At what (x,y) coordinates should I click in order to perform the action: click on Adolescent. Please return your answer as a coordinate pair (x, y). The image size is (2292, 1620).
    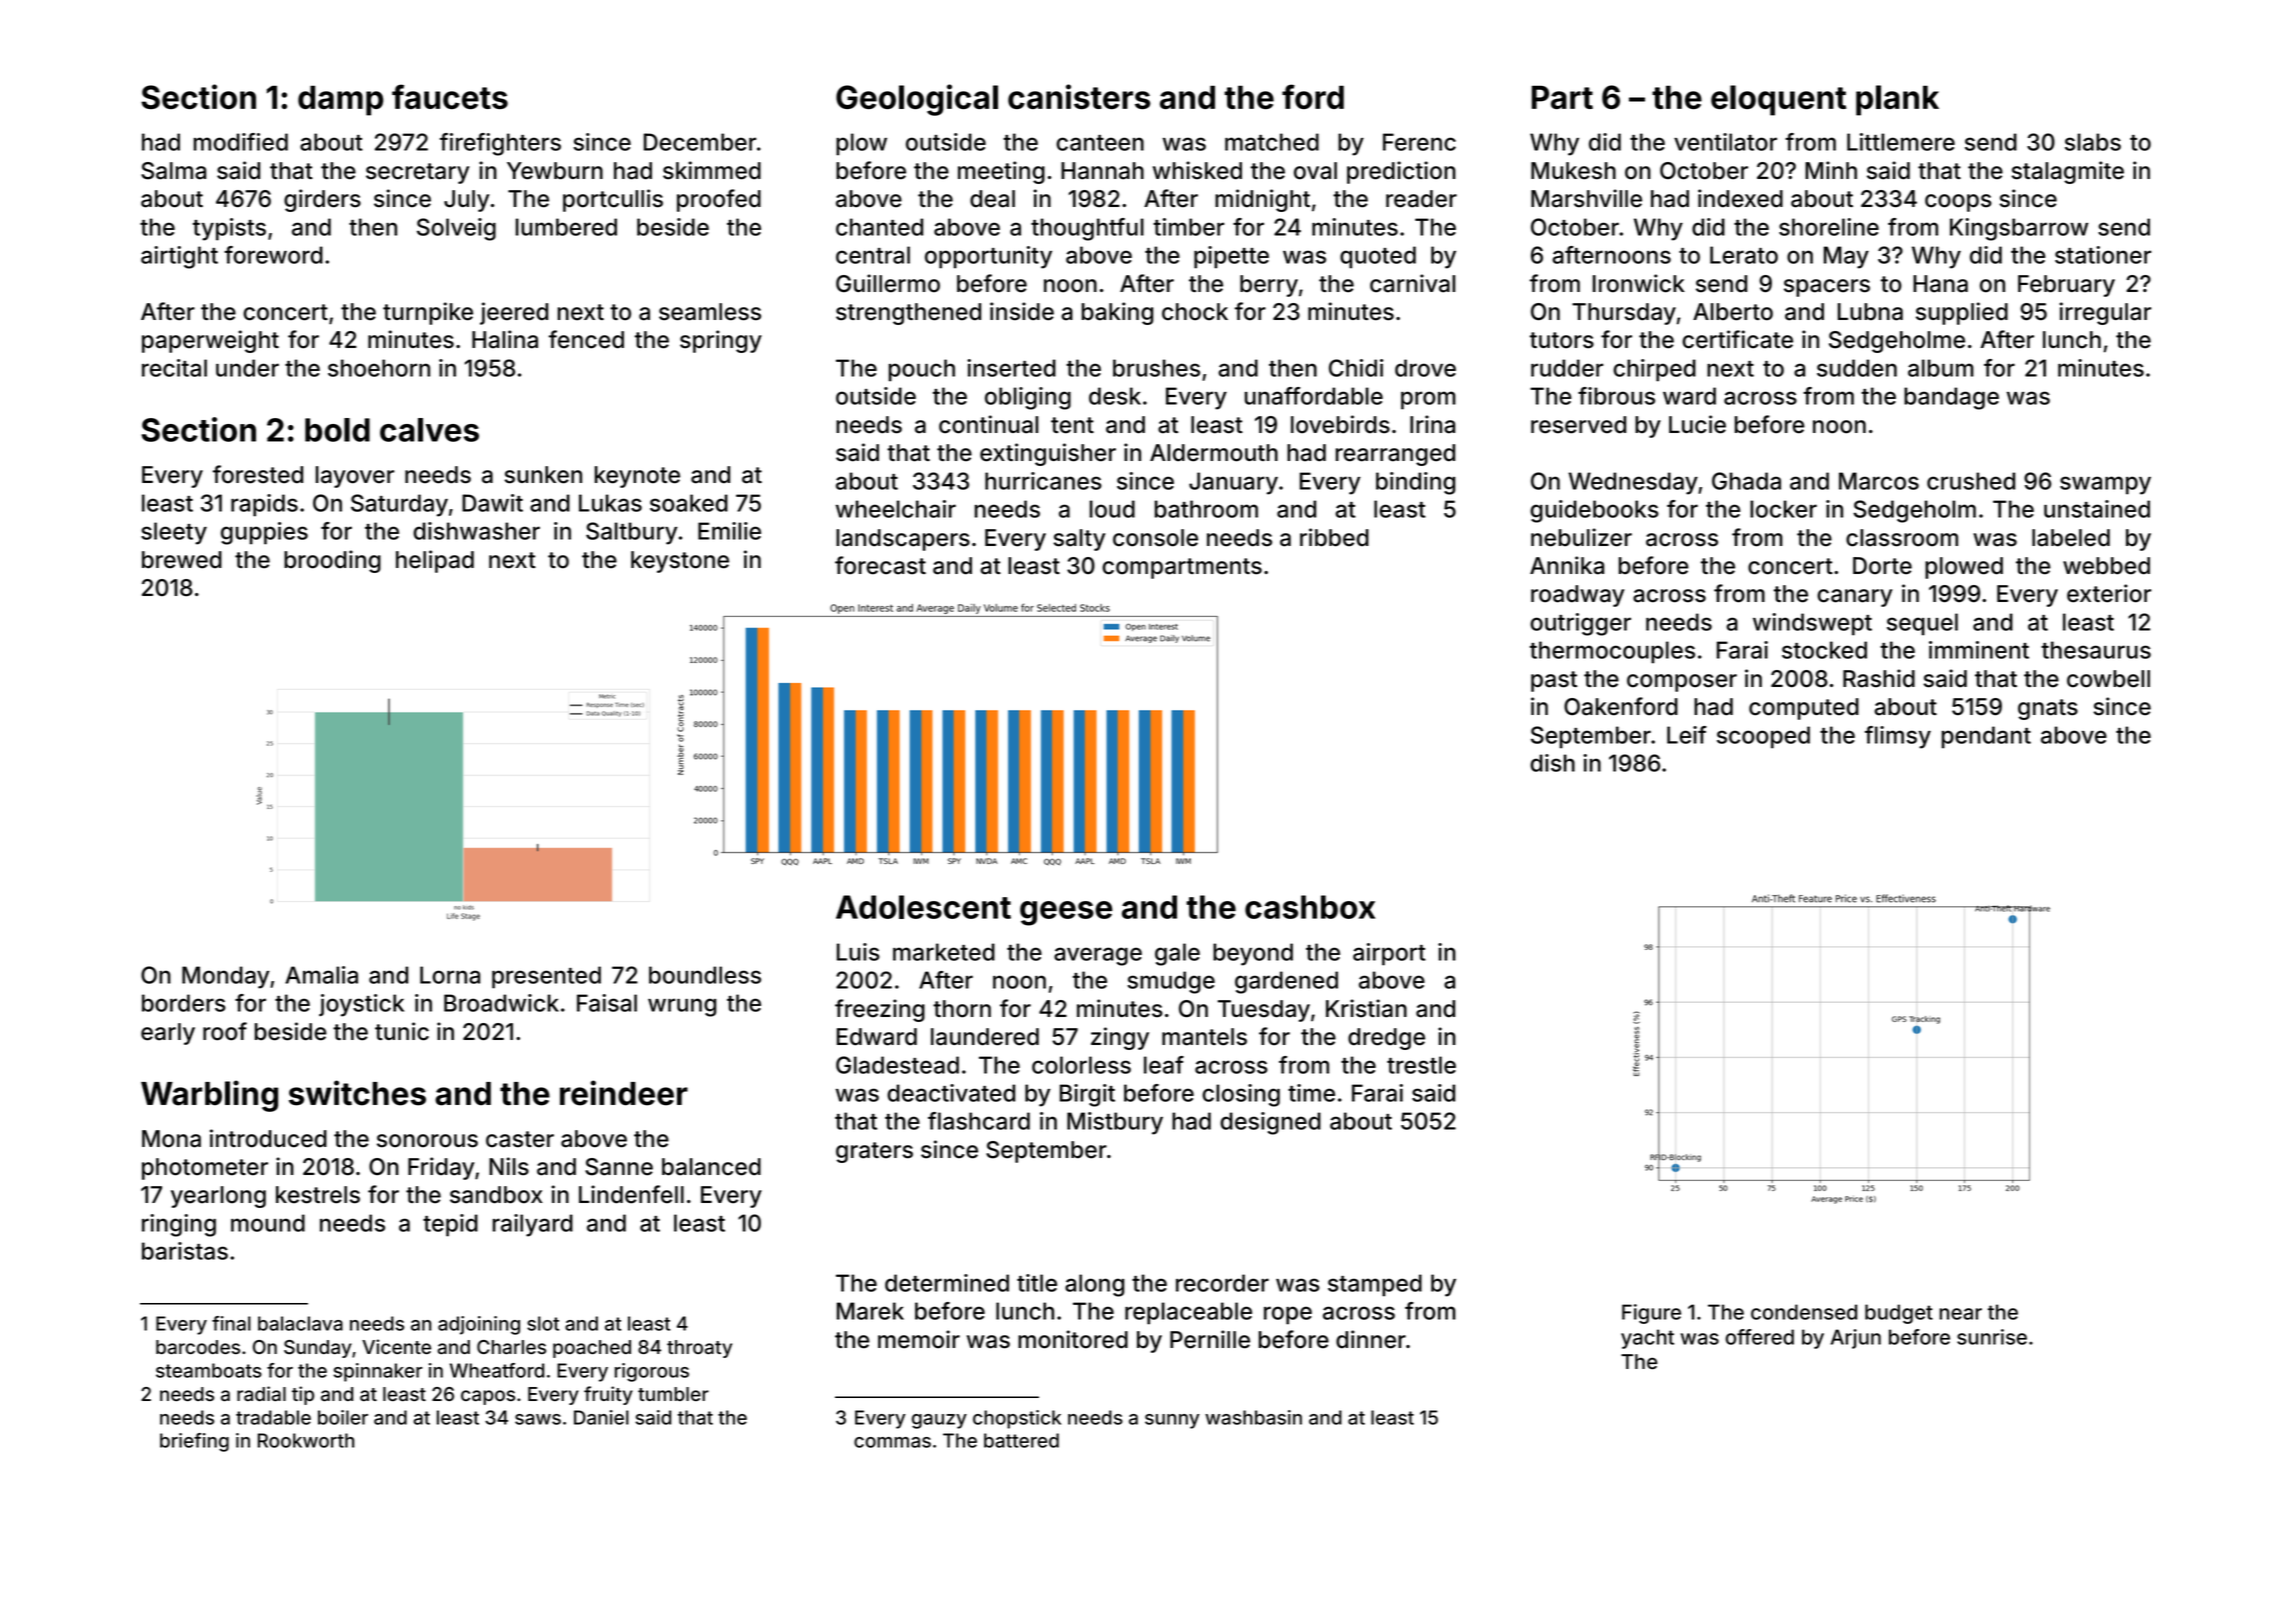
    Looking at the image, I should click on (923, 907).
